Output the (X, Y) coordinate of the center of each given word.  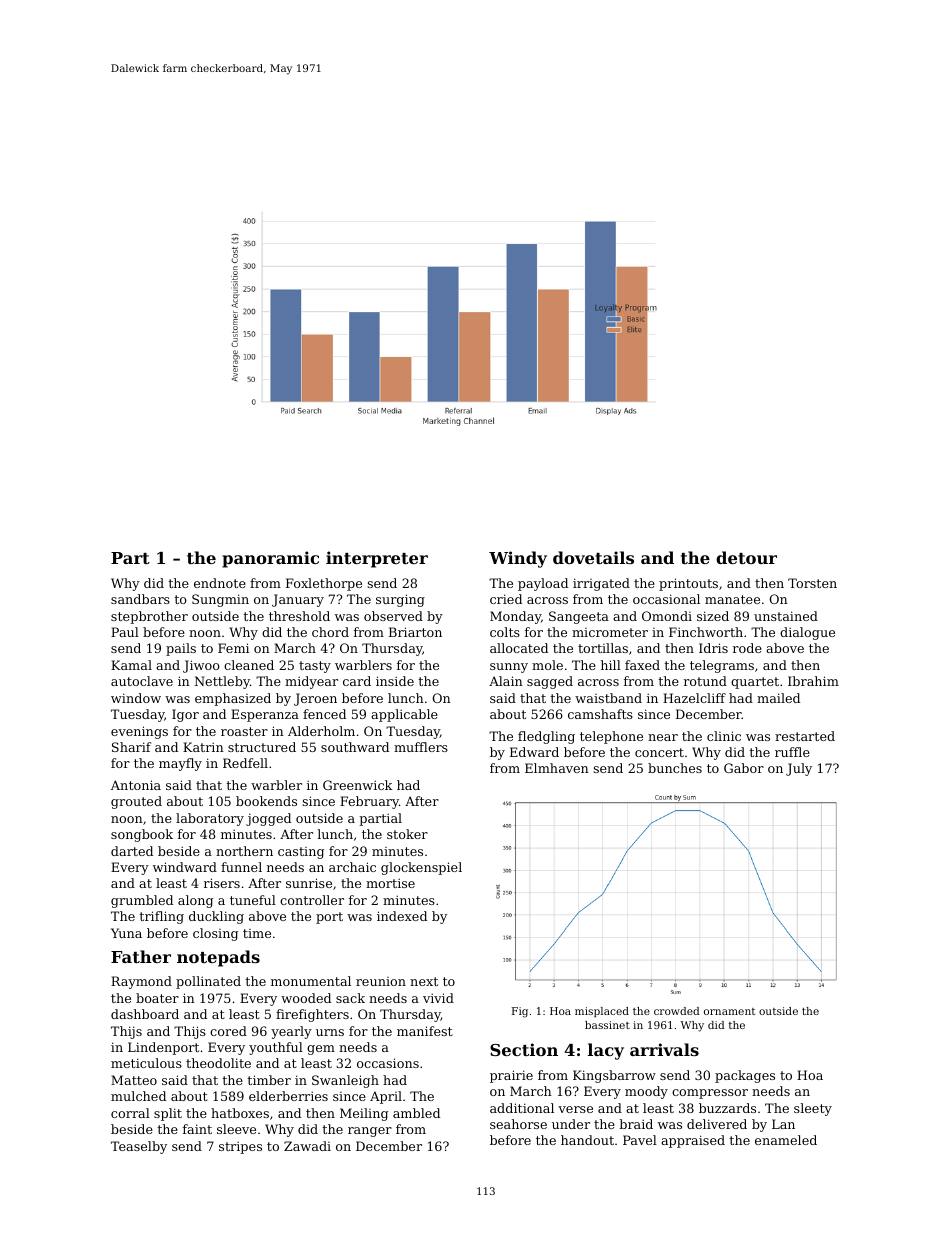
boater (157, 998)
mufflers (421, 747)
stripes (240, 1147)
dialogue (807, 633)
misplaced (602, 1012)
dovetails (593, 557)
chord (330, 632)
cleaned (249, 665)
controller (312, 900)
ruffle (792, 752)
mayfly (180, 764)
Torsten (812, 583)
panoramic (270, 559)
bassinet (607, 1025)
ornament (729, 1011)
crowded (677, 1011)
